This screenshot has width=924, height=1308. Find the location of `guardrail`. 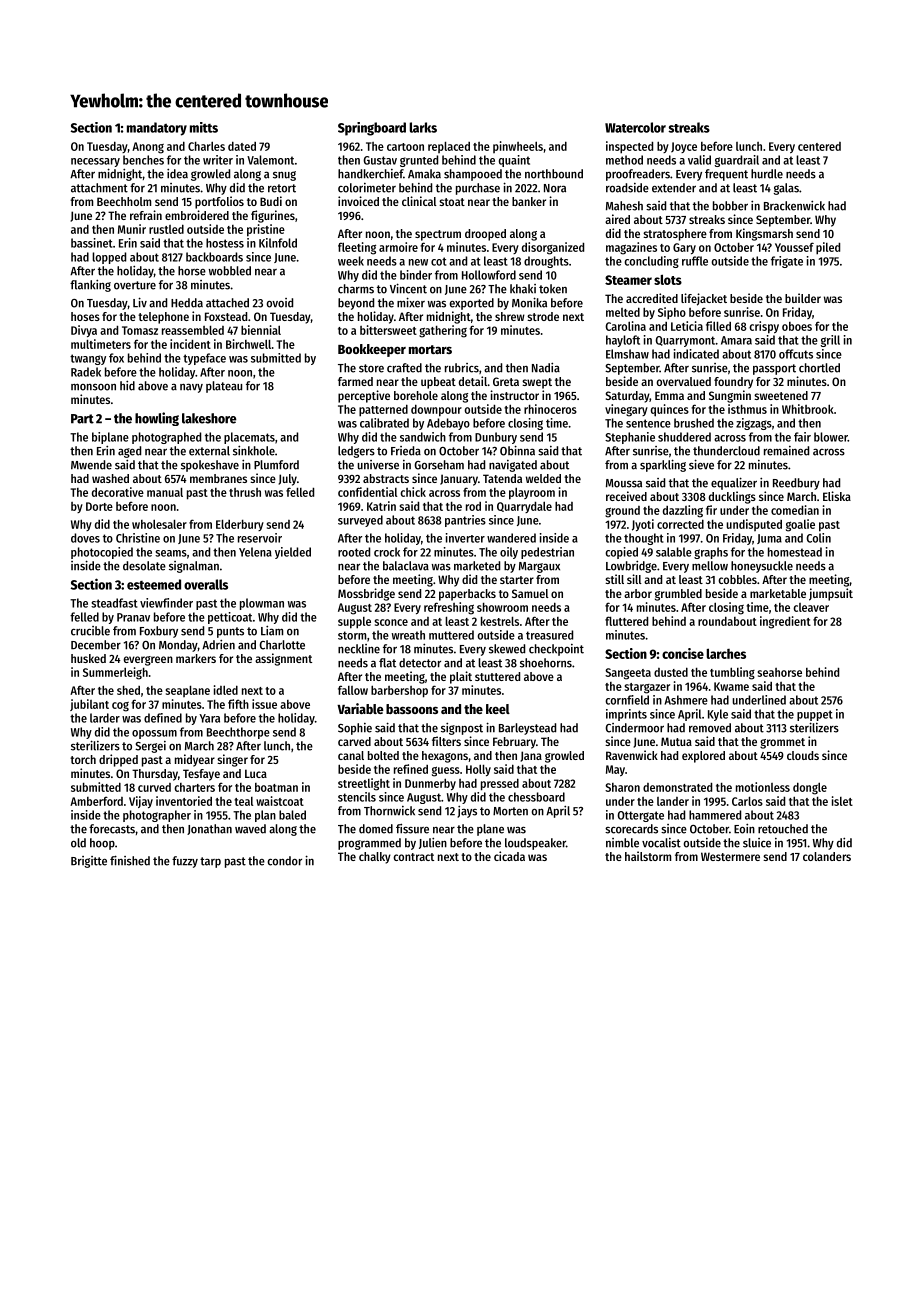

guardrail is located at coordinates (736, 161).
